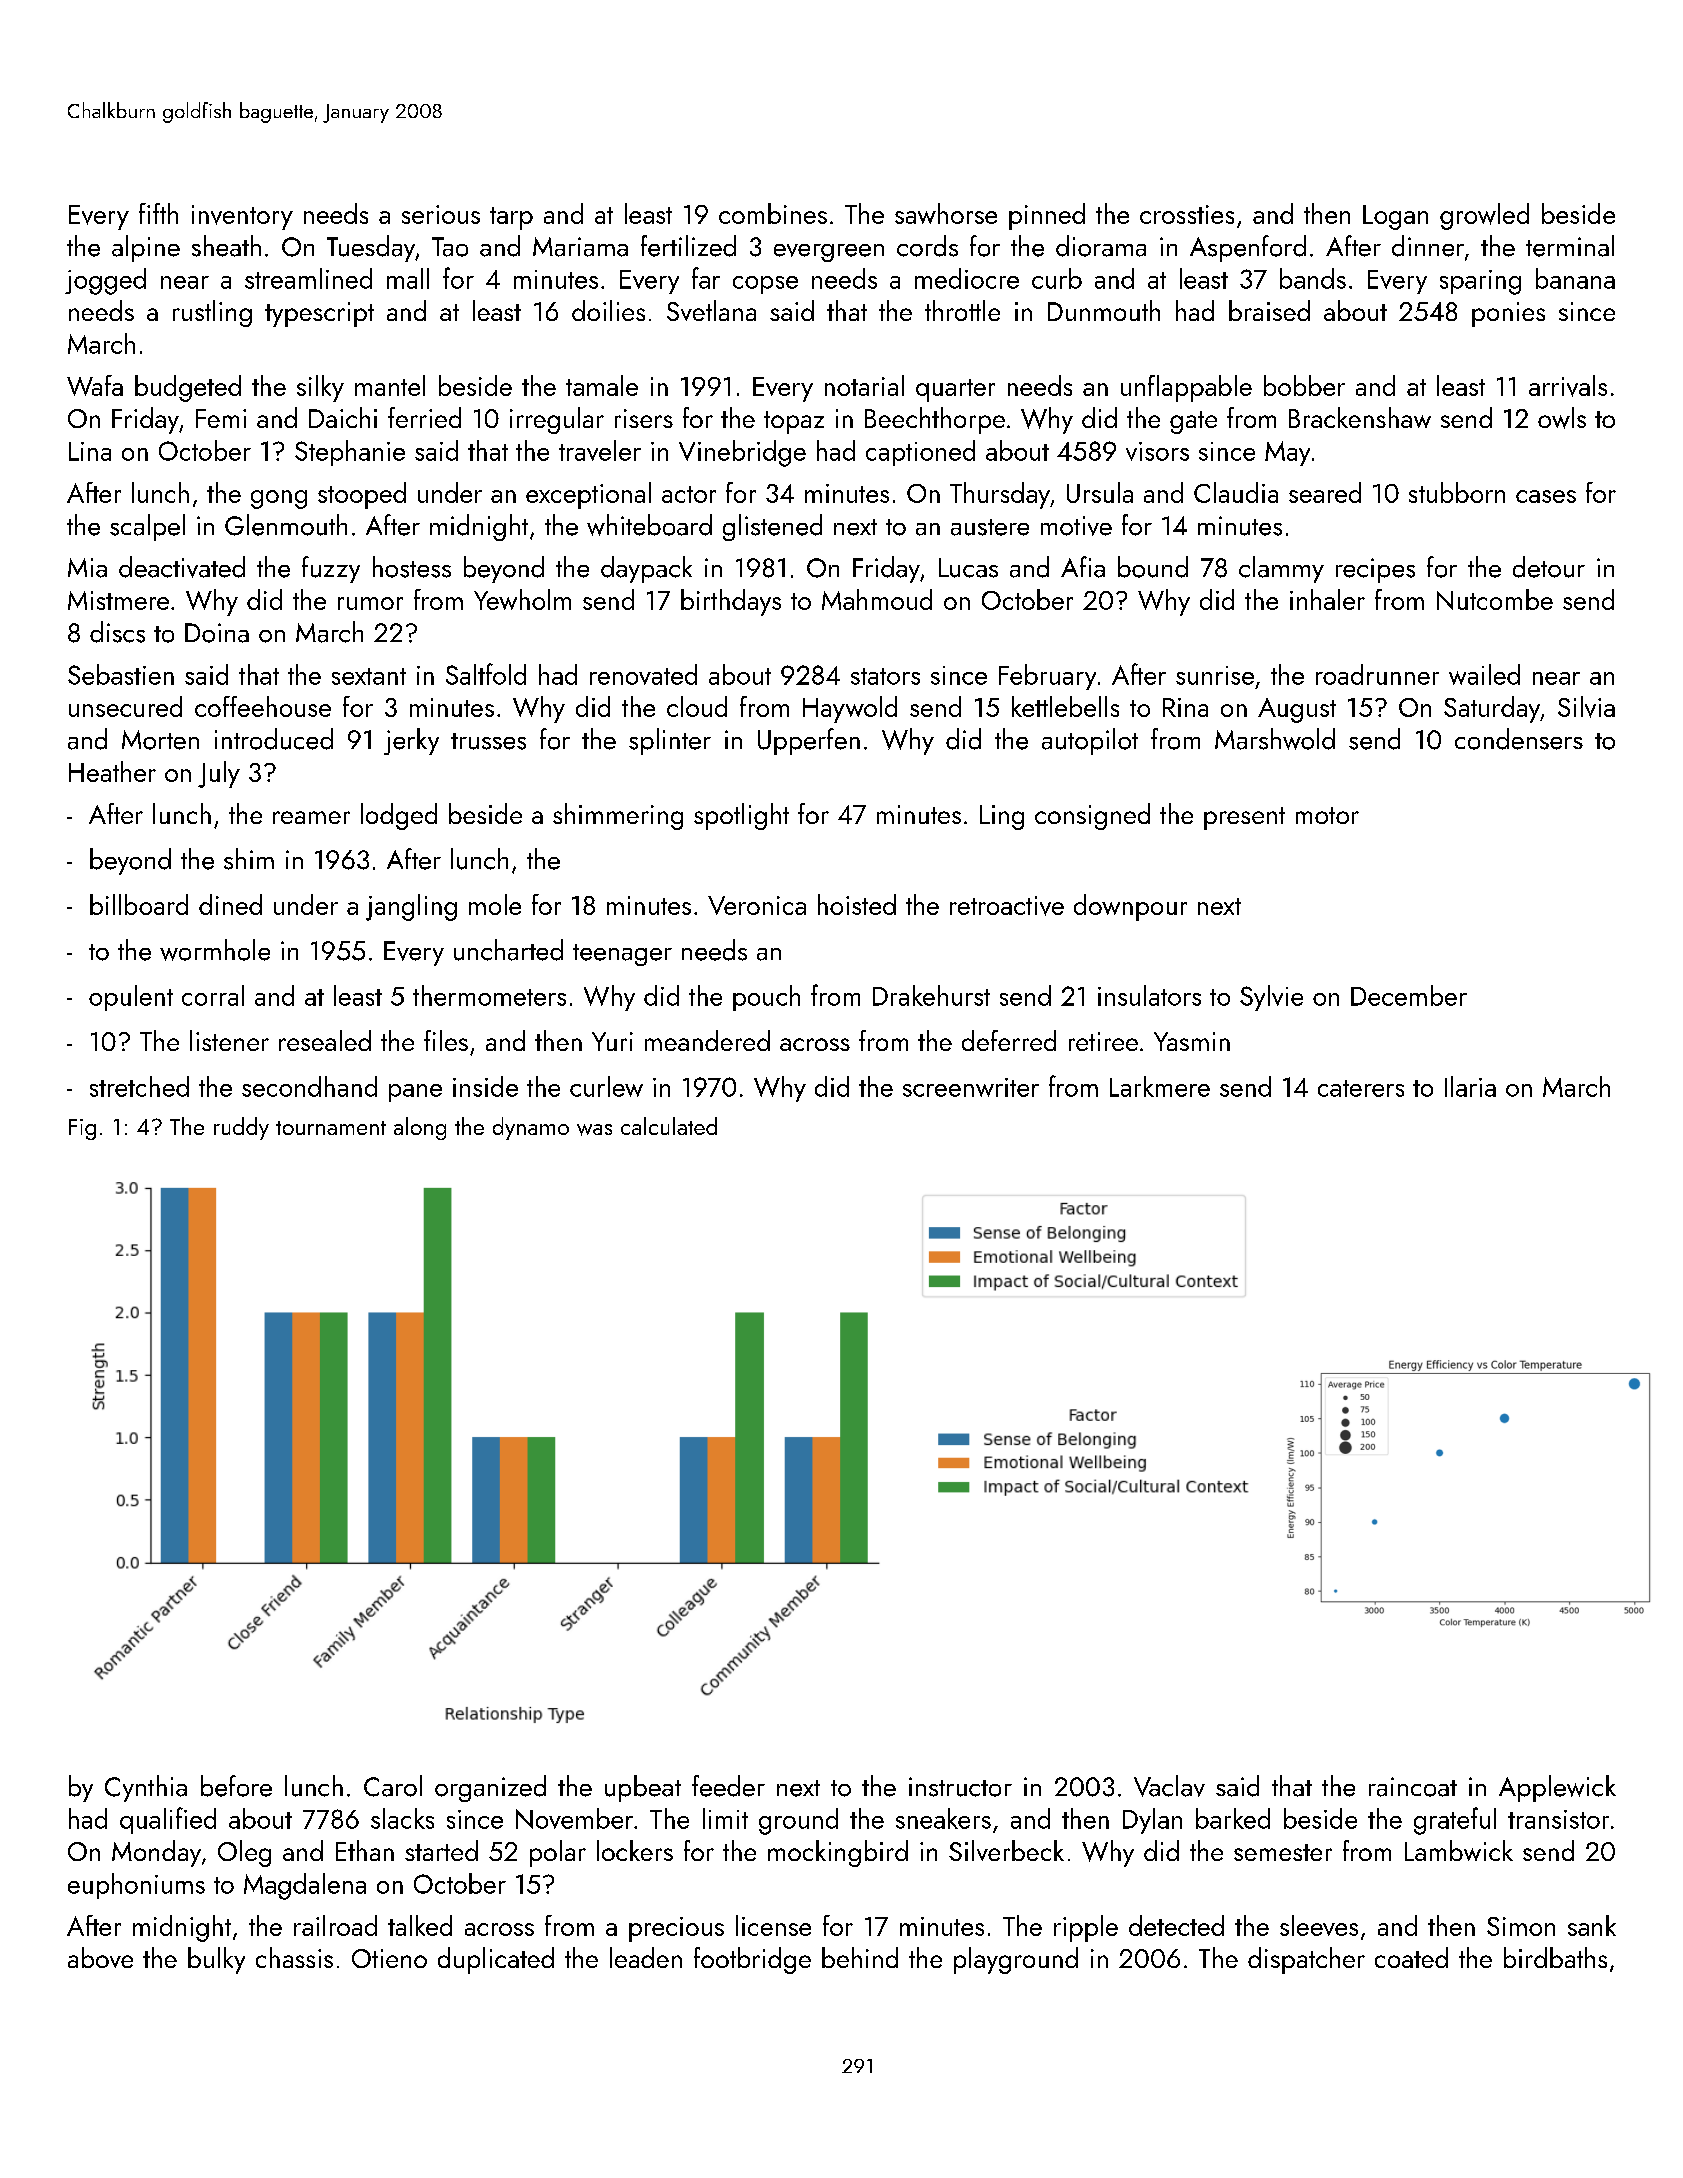  Describe the element at coordinates (1484, 216) in the screenshot. I see `growled` at that location.
